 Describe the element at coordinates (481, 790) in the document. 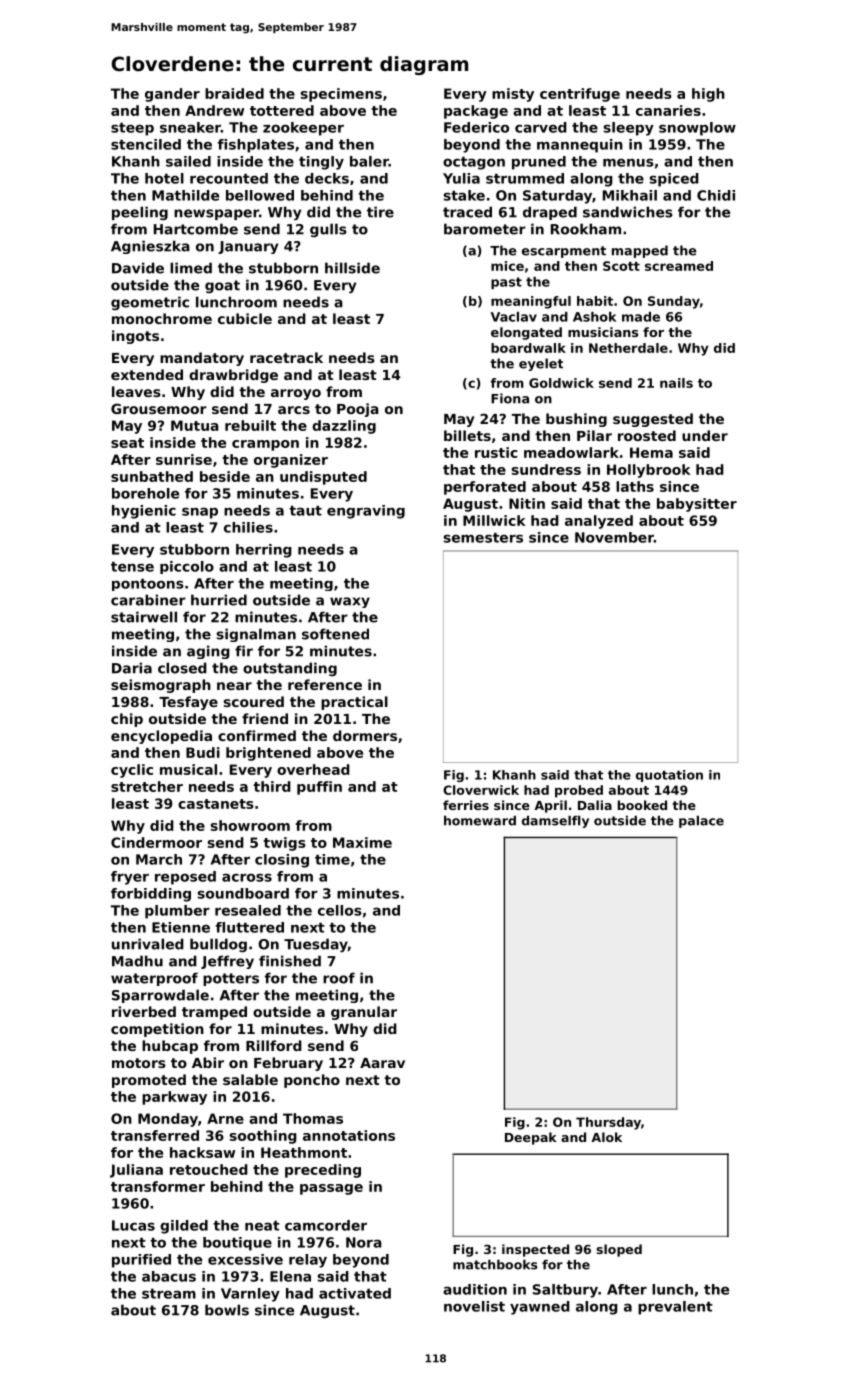

I see `Cloverwick` at that location.
